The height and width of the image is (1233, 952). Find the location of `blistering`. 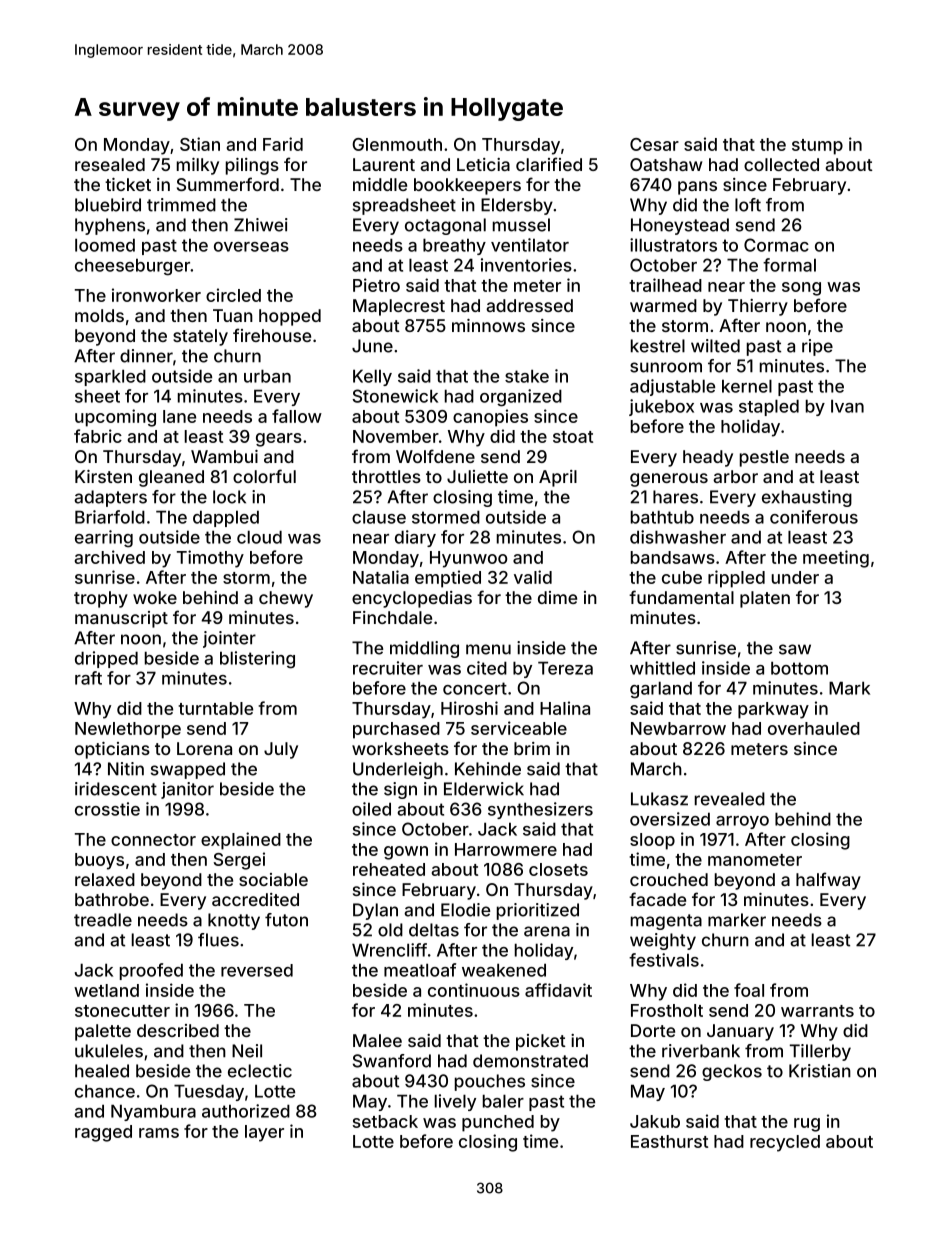

blistering is located at coordinates (257, 660).
